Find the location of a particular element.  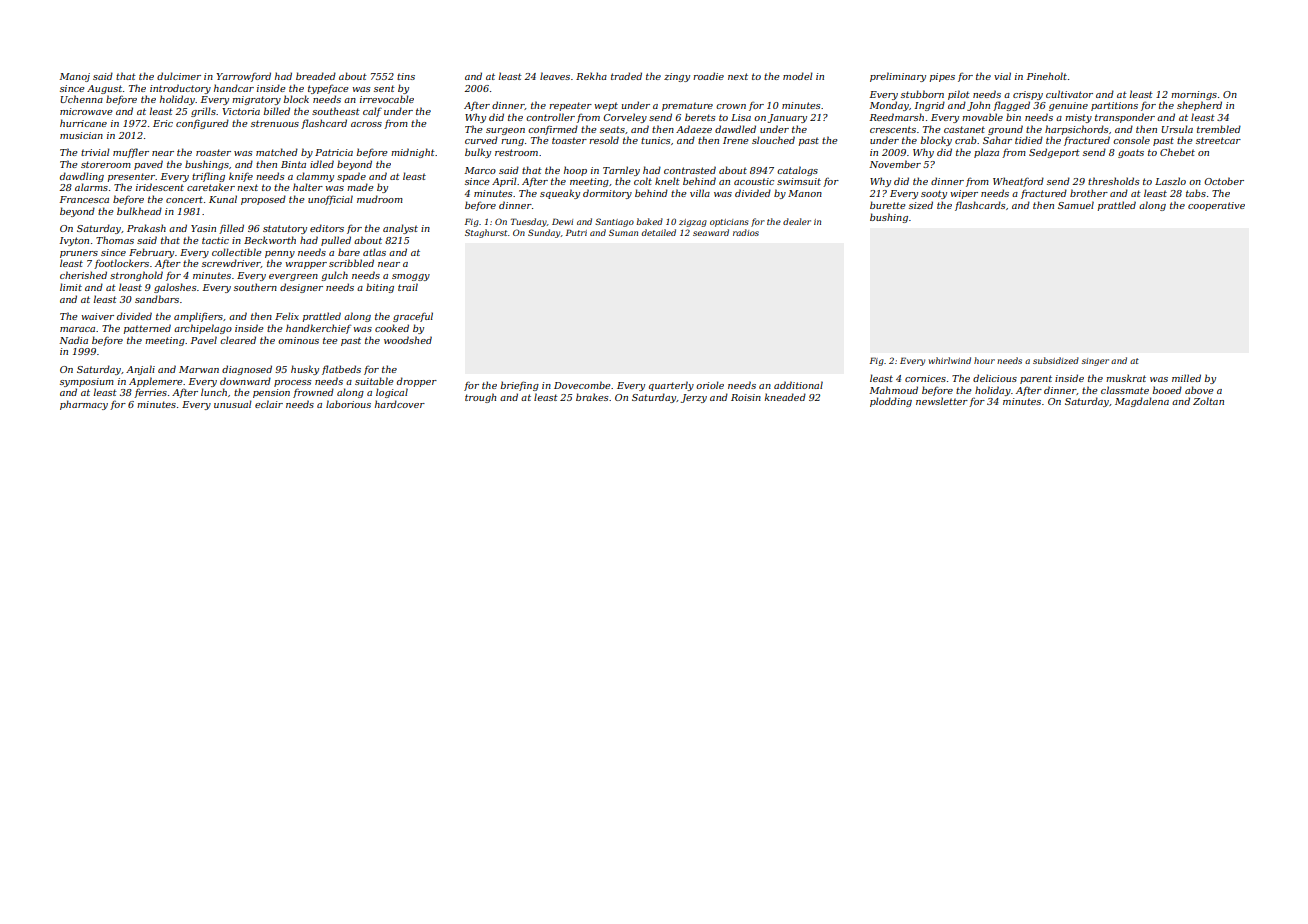

roaster is located at coordinates (213, 152).
